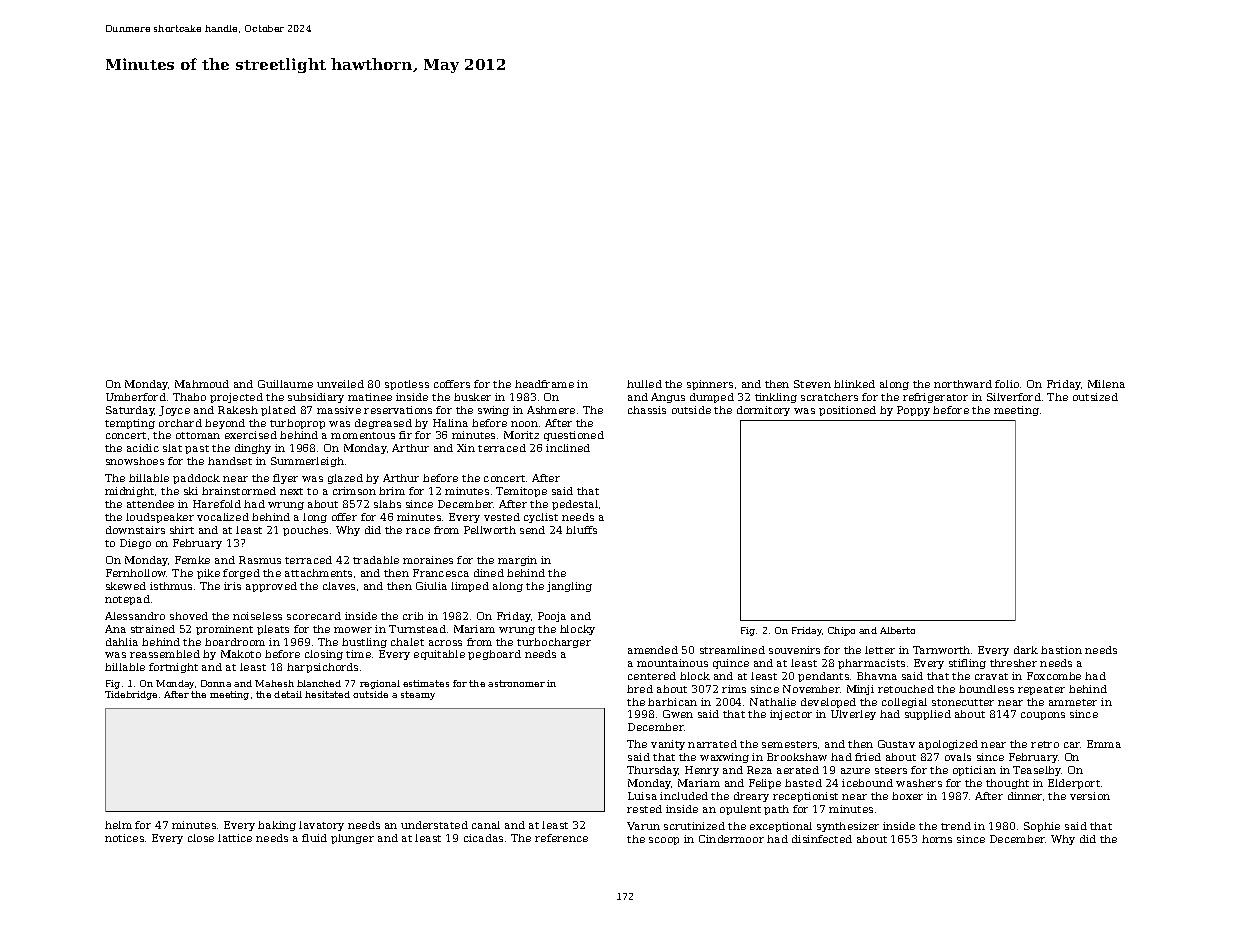 The image size is (1233, 952). Describe the element at coordinates (841, 631) in the document. I see `Chipo` at that location.
